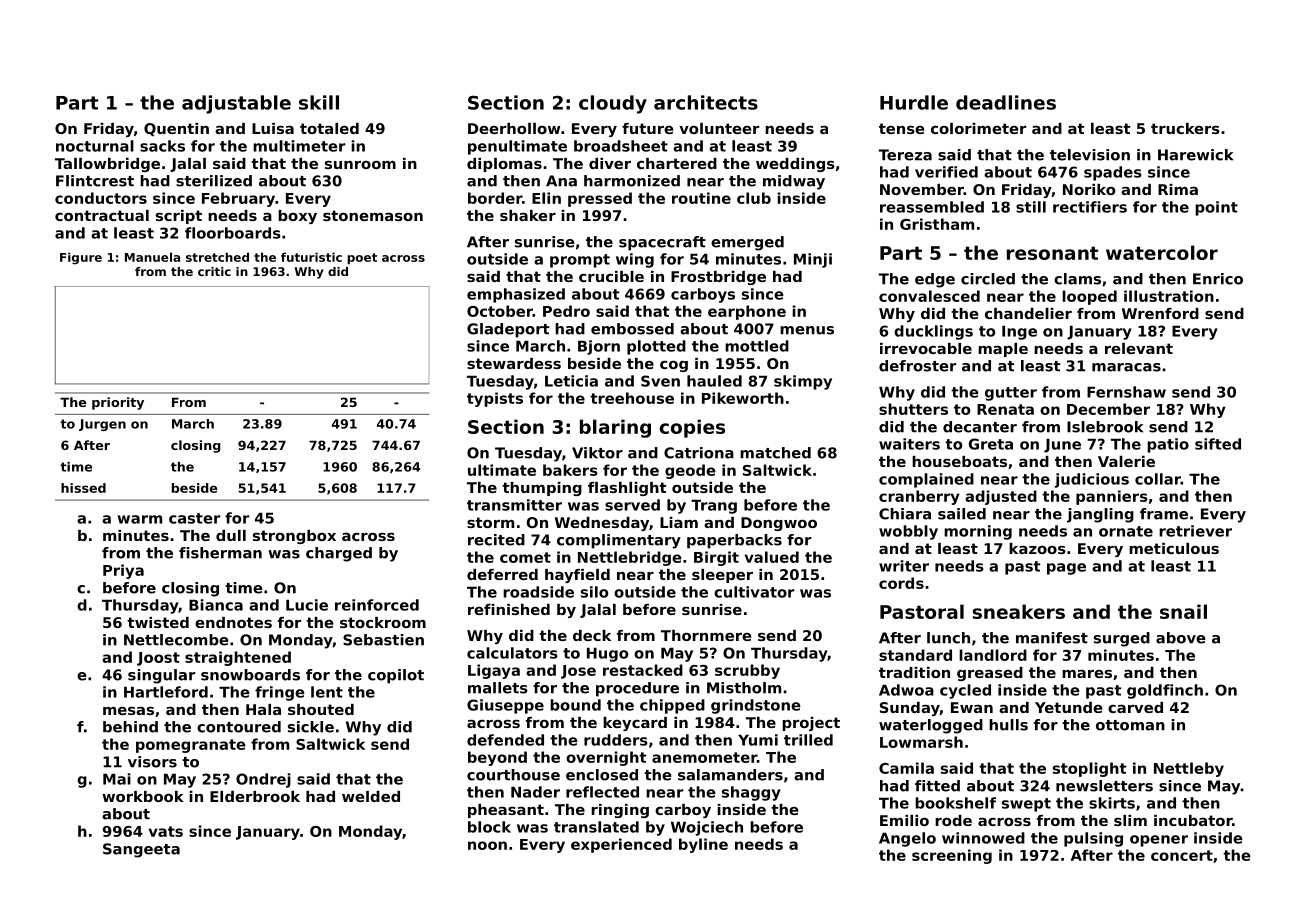  I want to click on skirts, so click(1112, 803).
